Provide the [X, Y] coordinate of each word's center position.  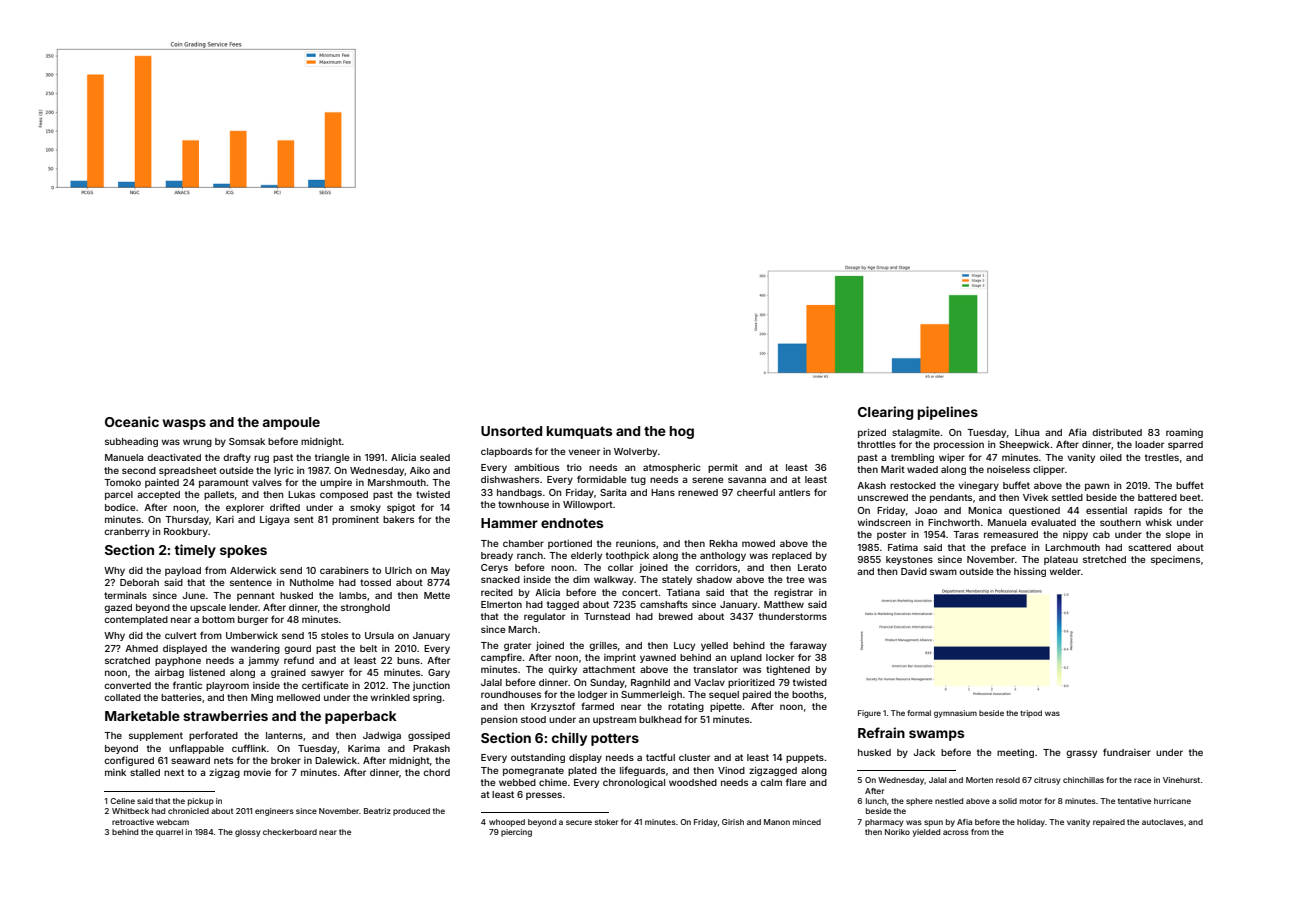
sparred [1185, 445]
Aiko [420, 470]
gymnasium [955, 714]
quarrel [169, 833]
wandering [255, 649]
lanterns [284, 735]
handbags [519, 493]
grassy [1081, 754]
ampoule [291, 423]
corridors [716, 567]
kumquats [579, 432]
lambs [353, 595]
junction [431, 686]
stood [533, 719]
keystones [909, 560]
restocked [913, 485]
